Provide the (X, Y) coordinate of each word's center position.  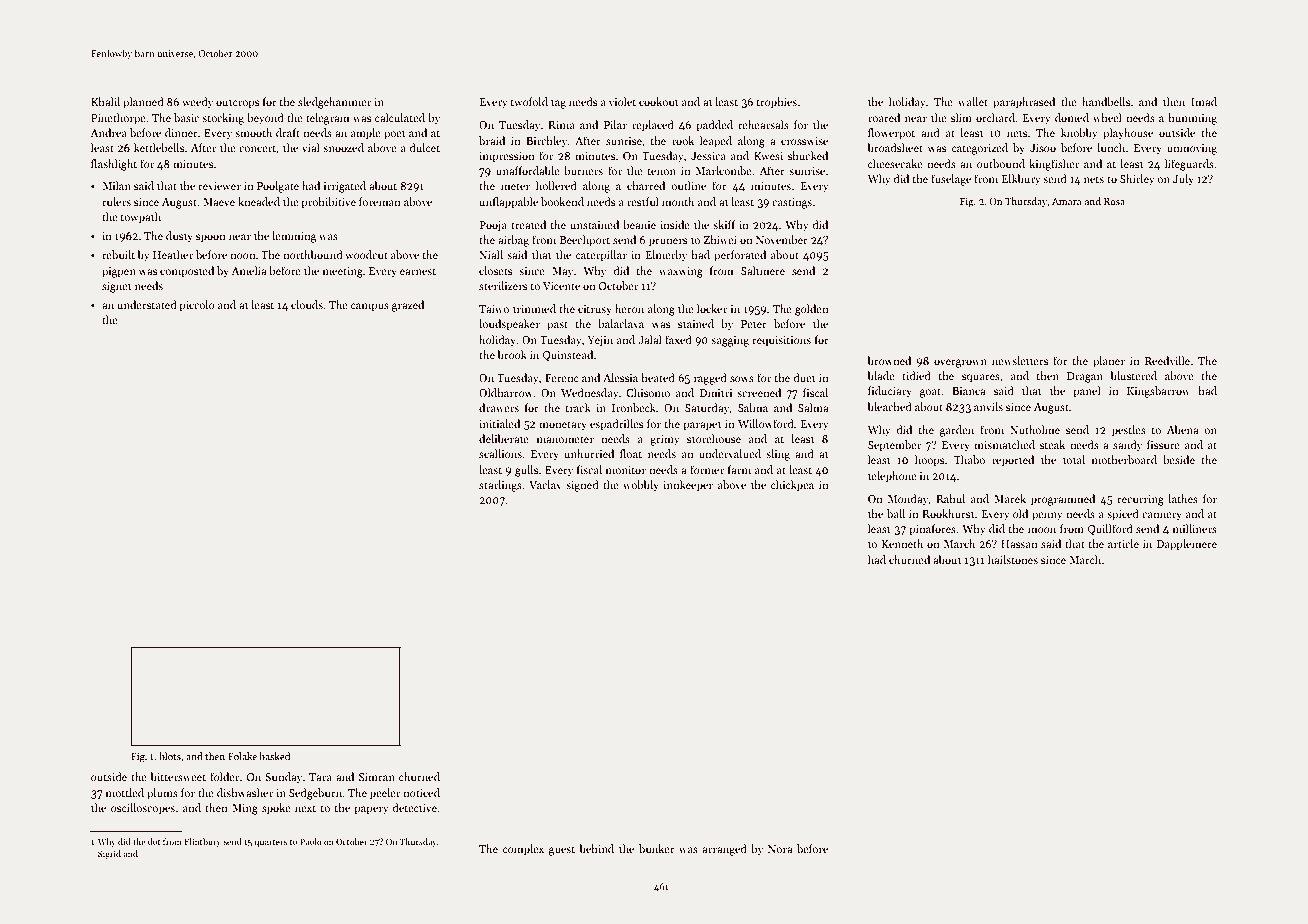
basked (274, 756)
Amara (1067, 201)
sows (742, 379)
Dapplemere (1186, 545)
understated (147, 304)
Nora (780, 849)
